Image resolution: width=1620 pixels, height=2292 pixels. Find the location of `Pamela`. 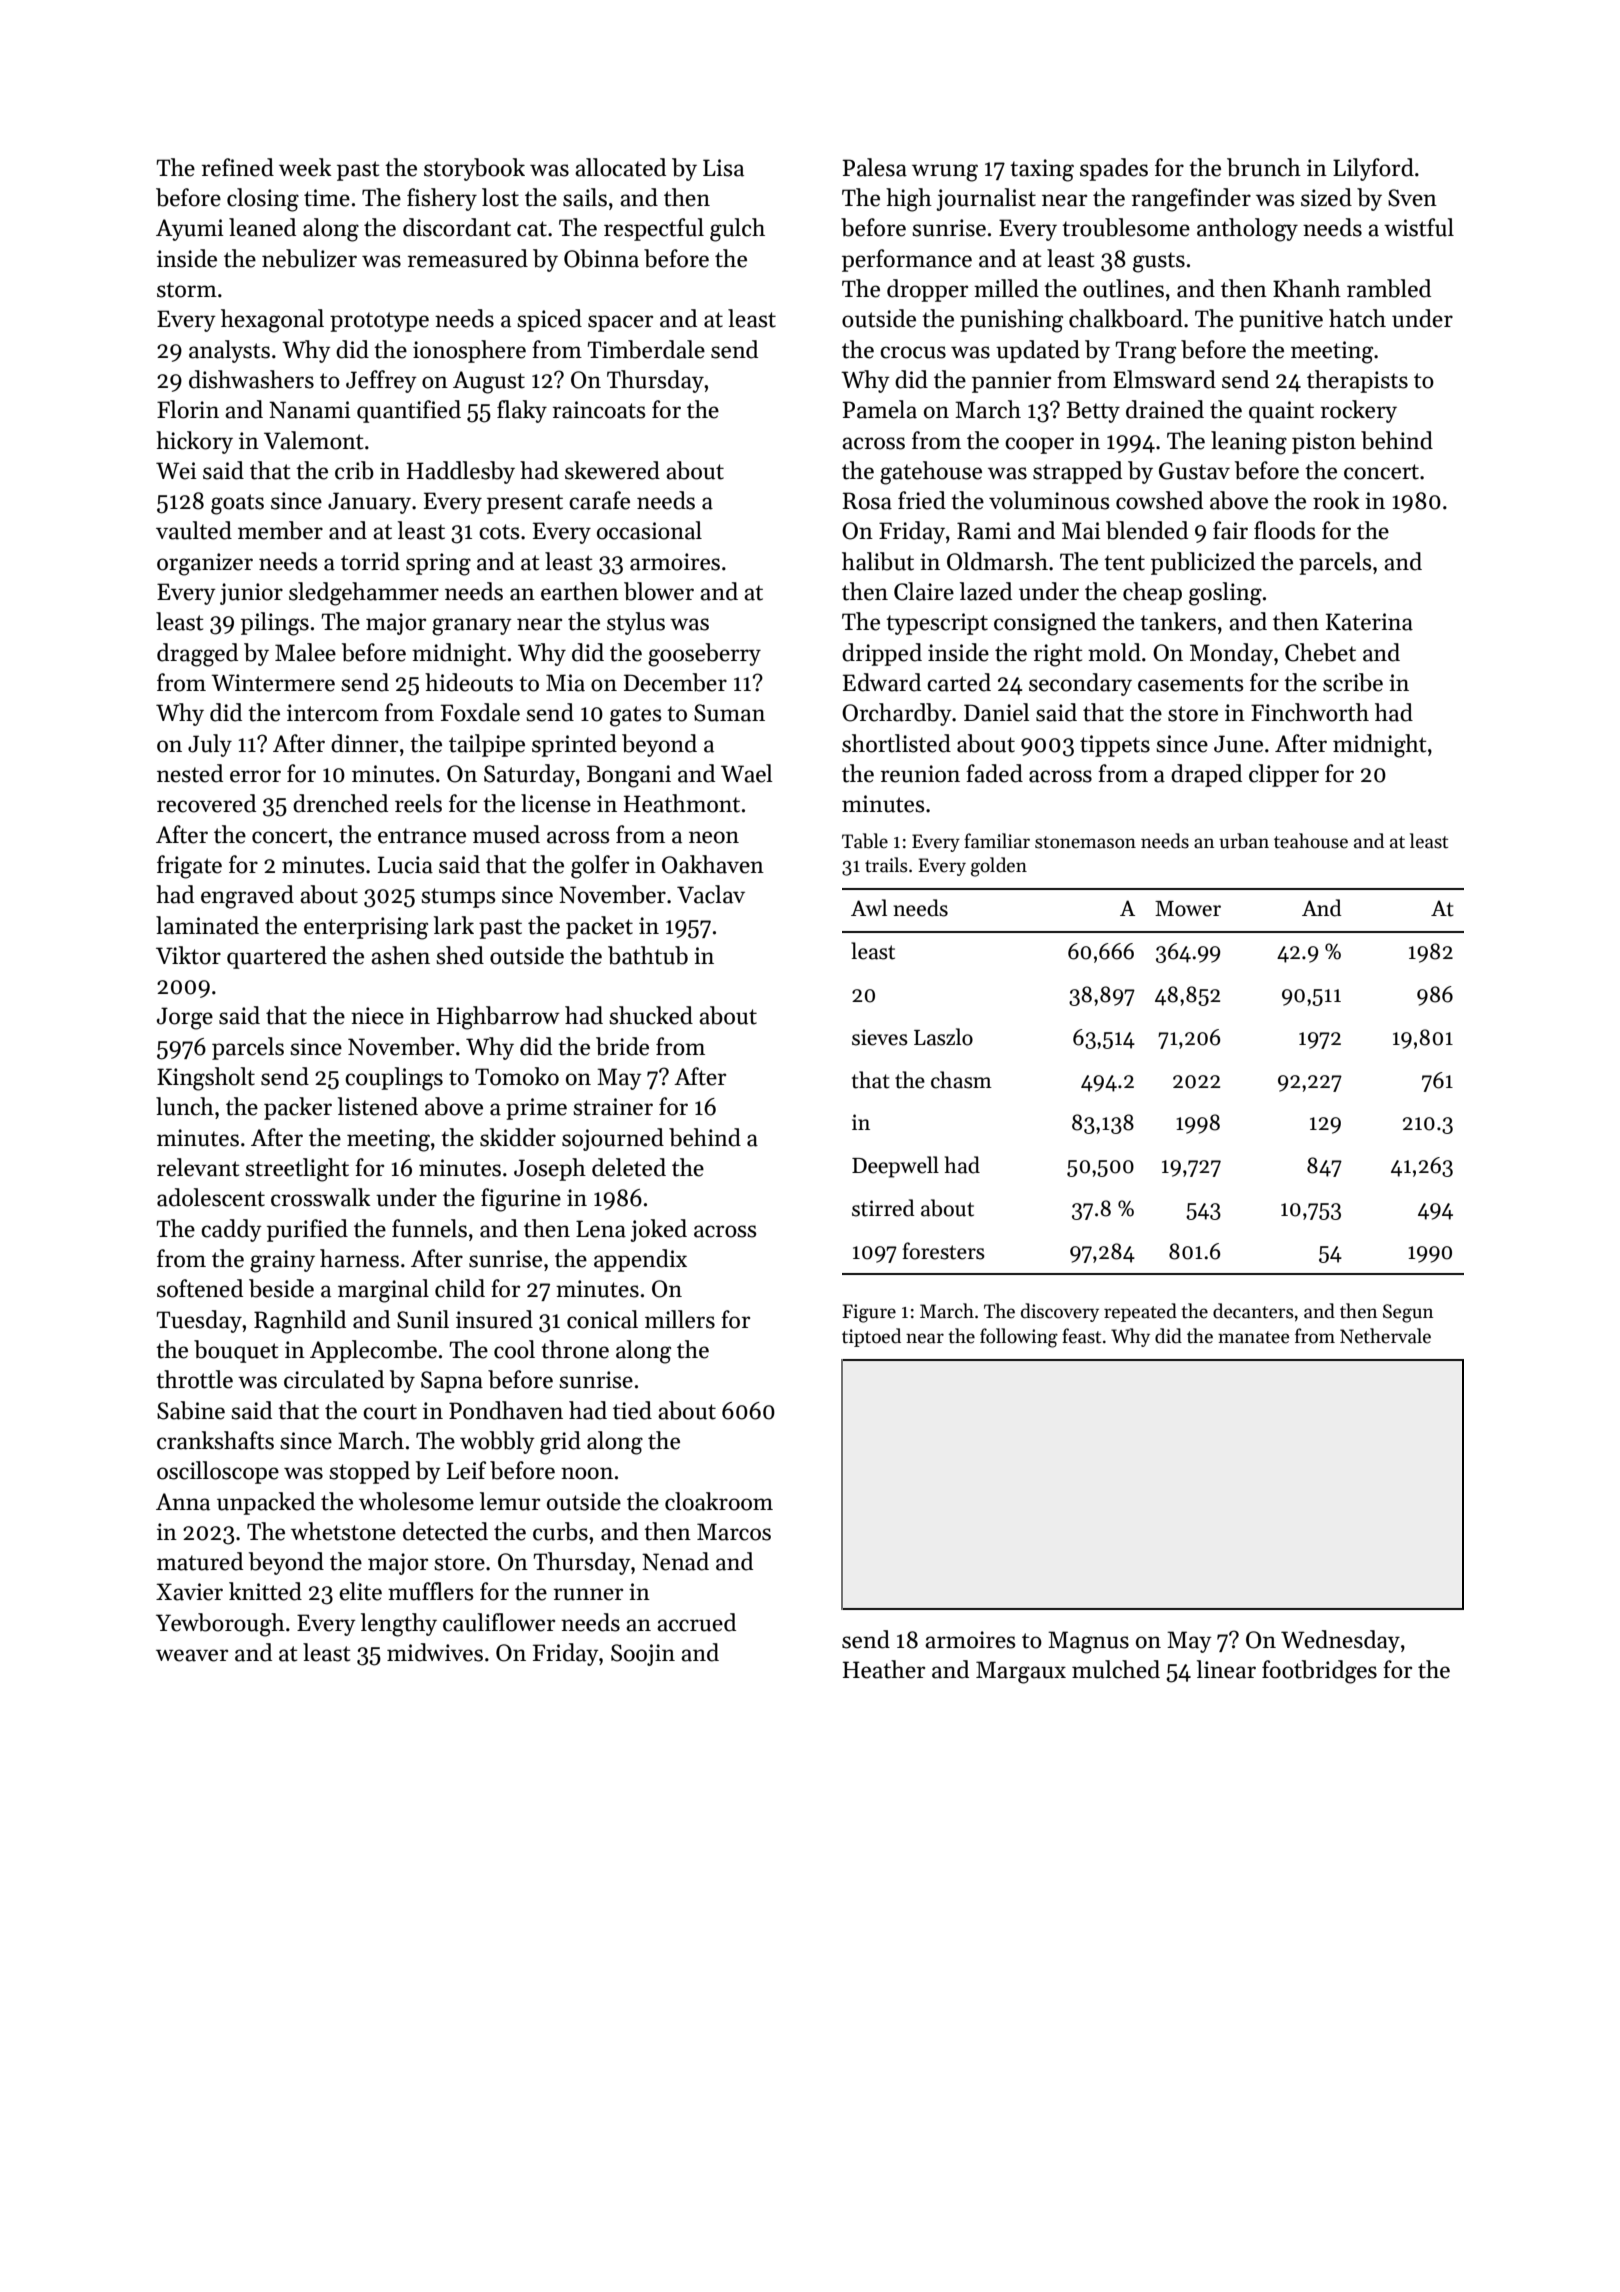

Pamela is located at coordinates (879, 409).
